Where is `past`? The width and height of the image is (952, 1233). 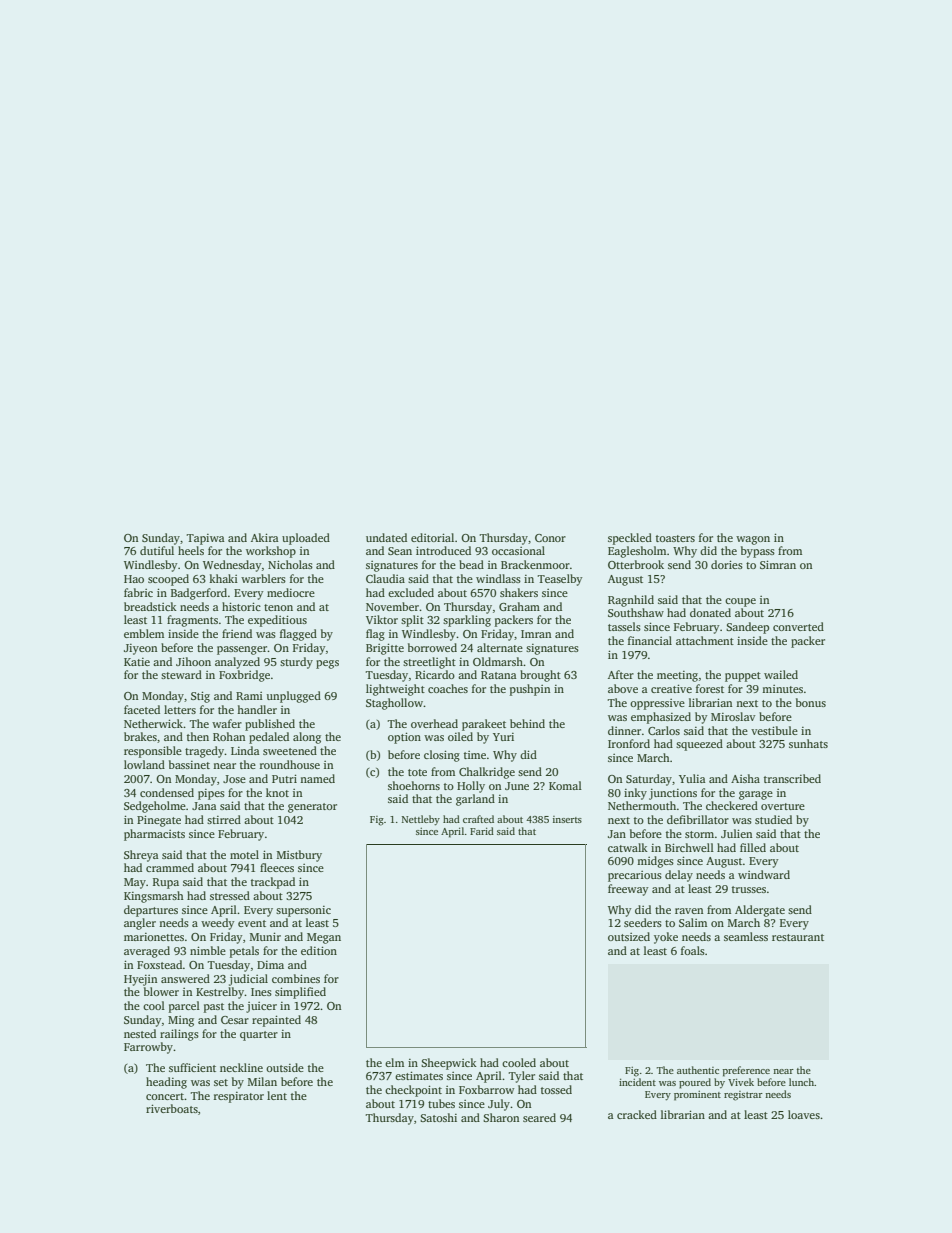
past is located at coordinates (214, 1008).
